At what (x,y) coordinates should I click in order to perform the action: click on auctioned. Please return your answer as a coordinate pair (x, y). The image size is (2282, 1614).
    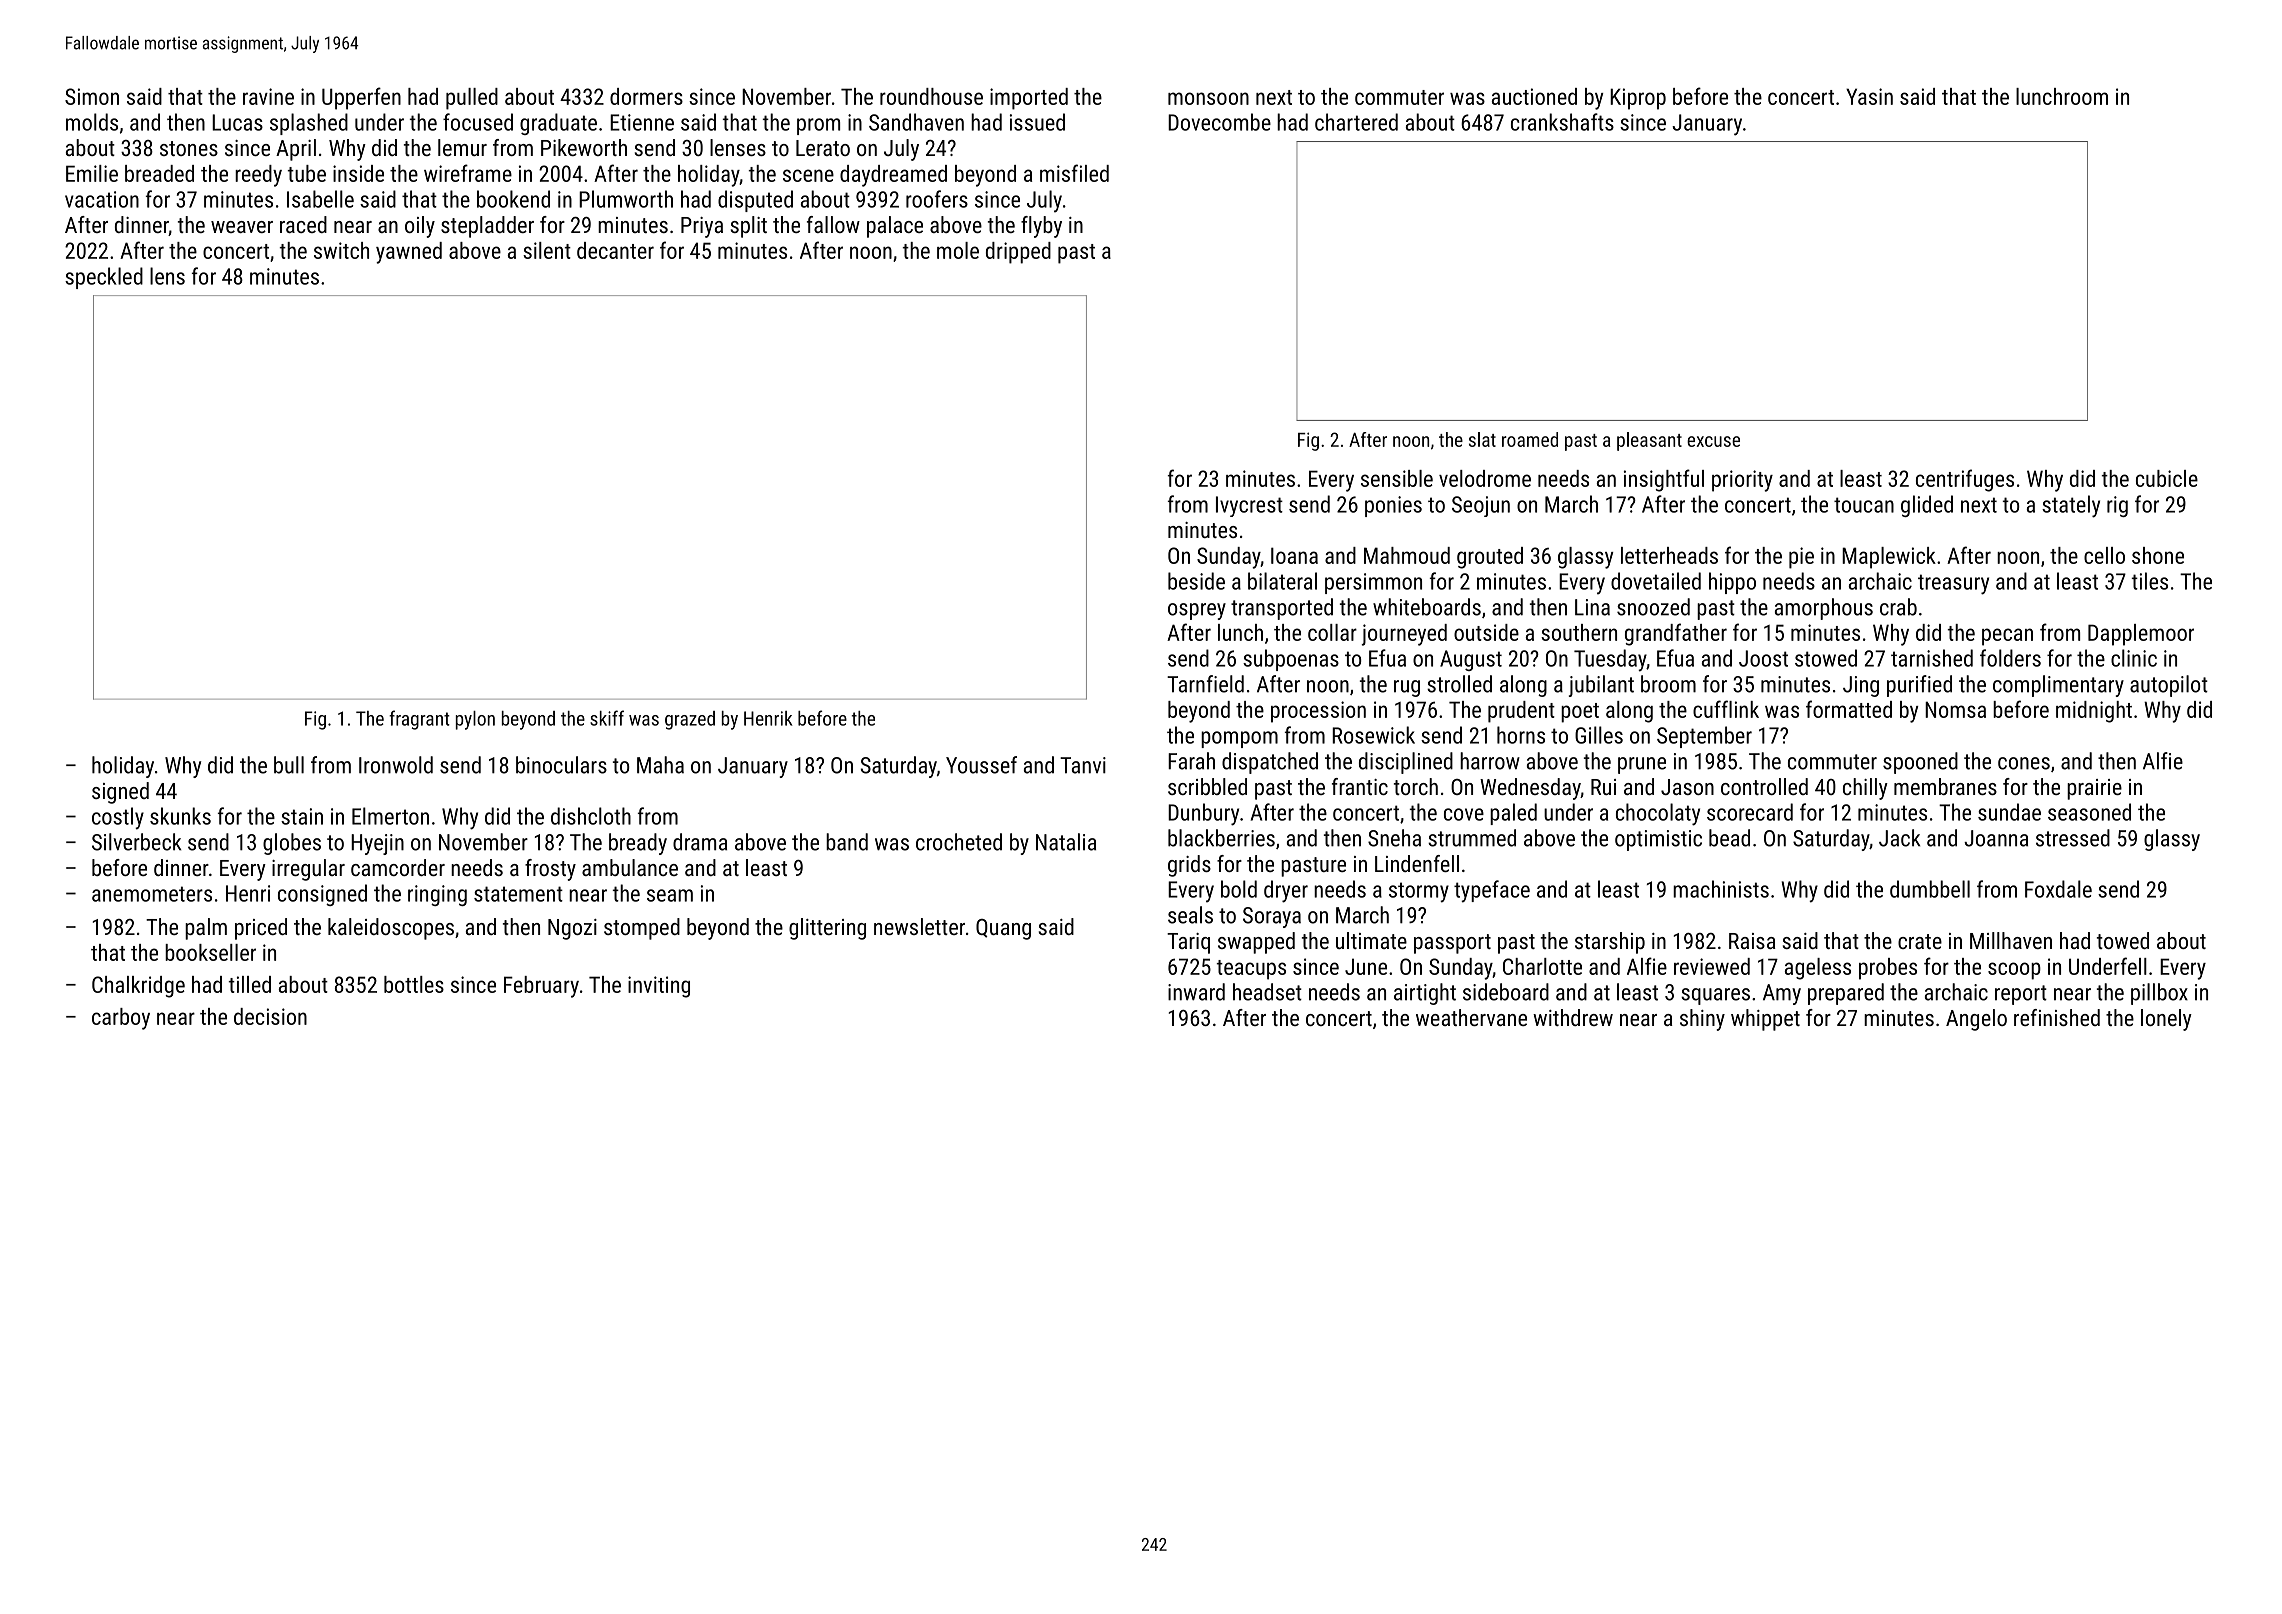
    Looking at the image, I should click on (1534, 96).
